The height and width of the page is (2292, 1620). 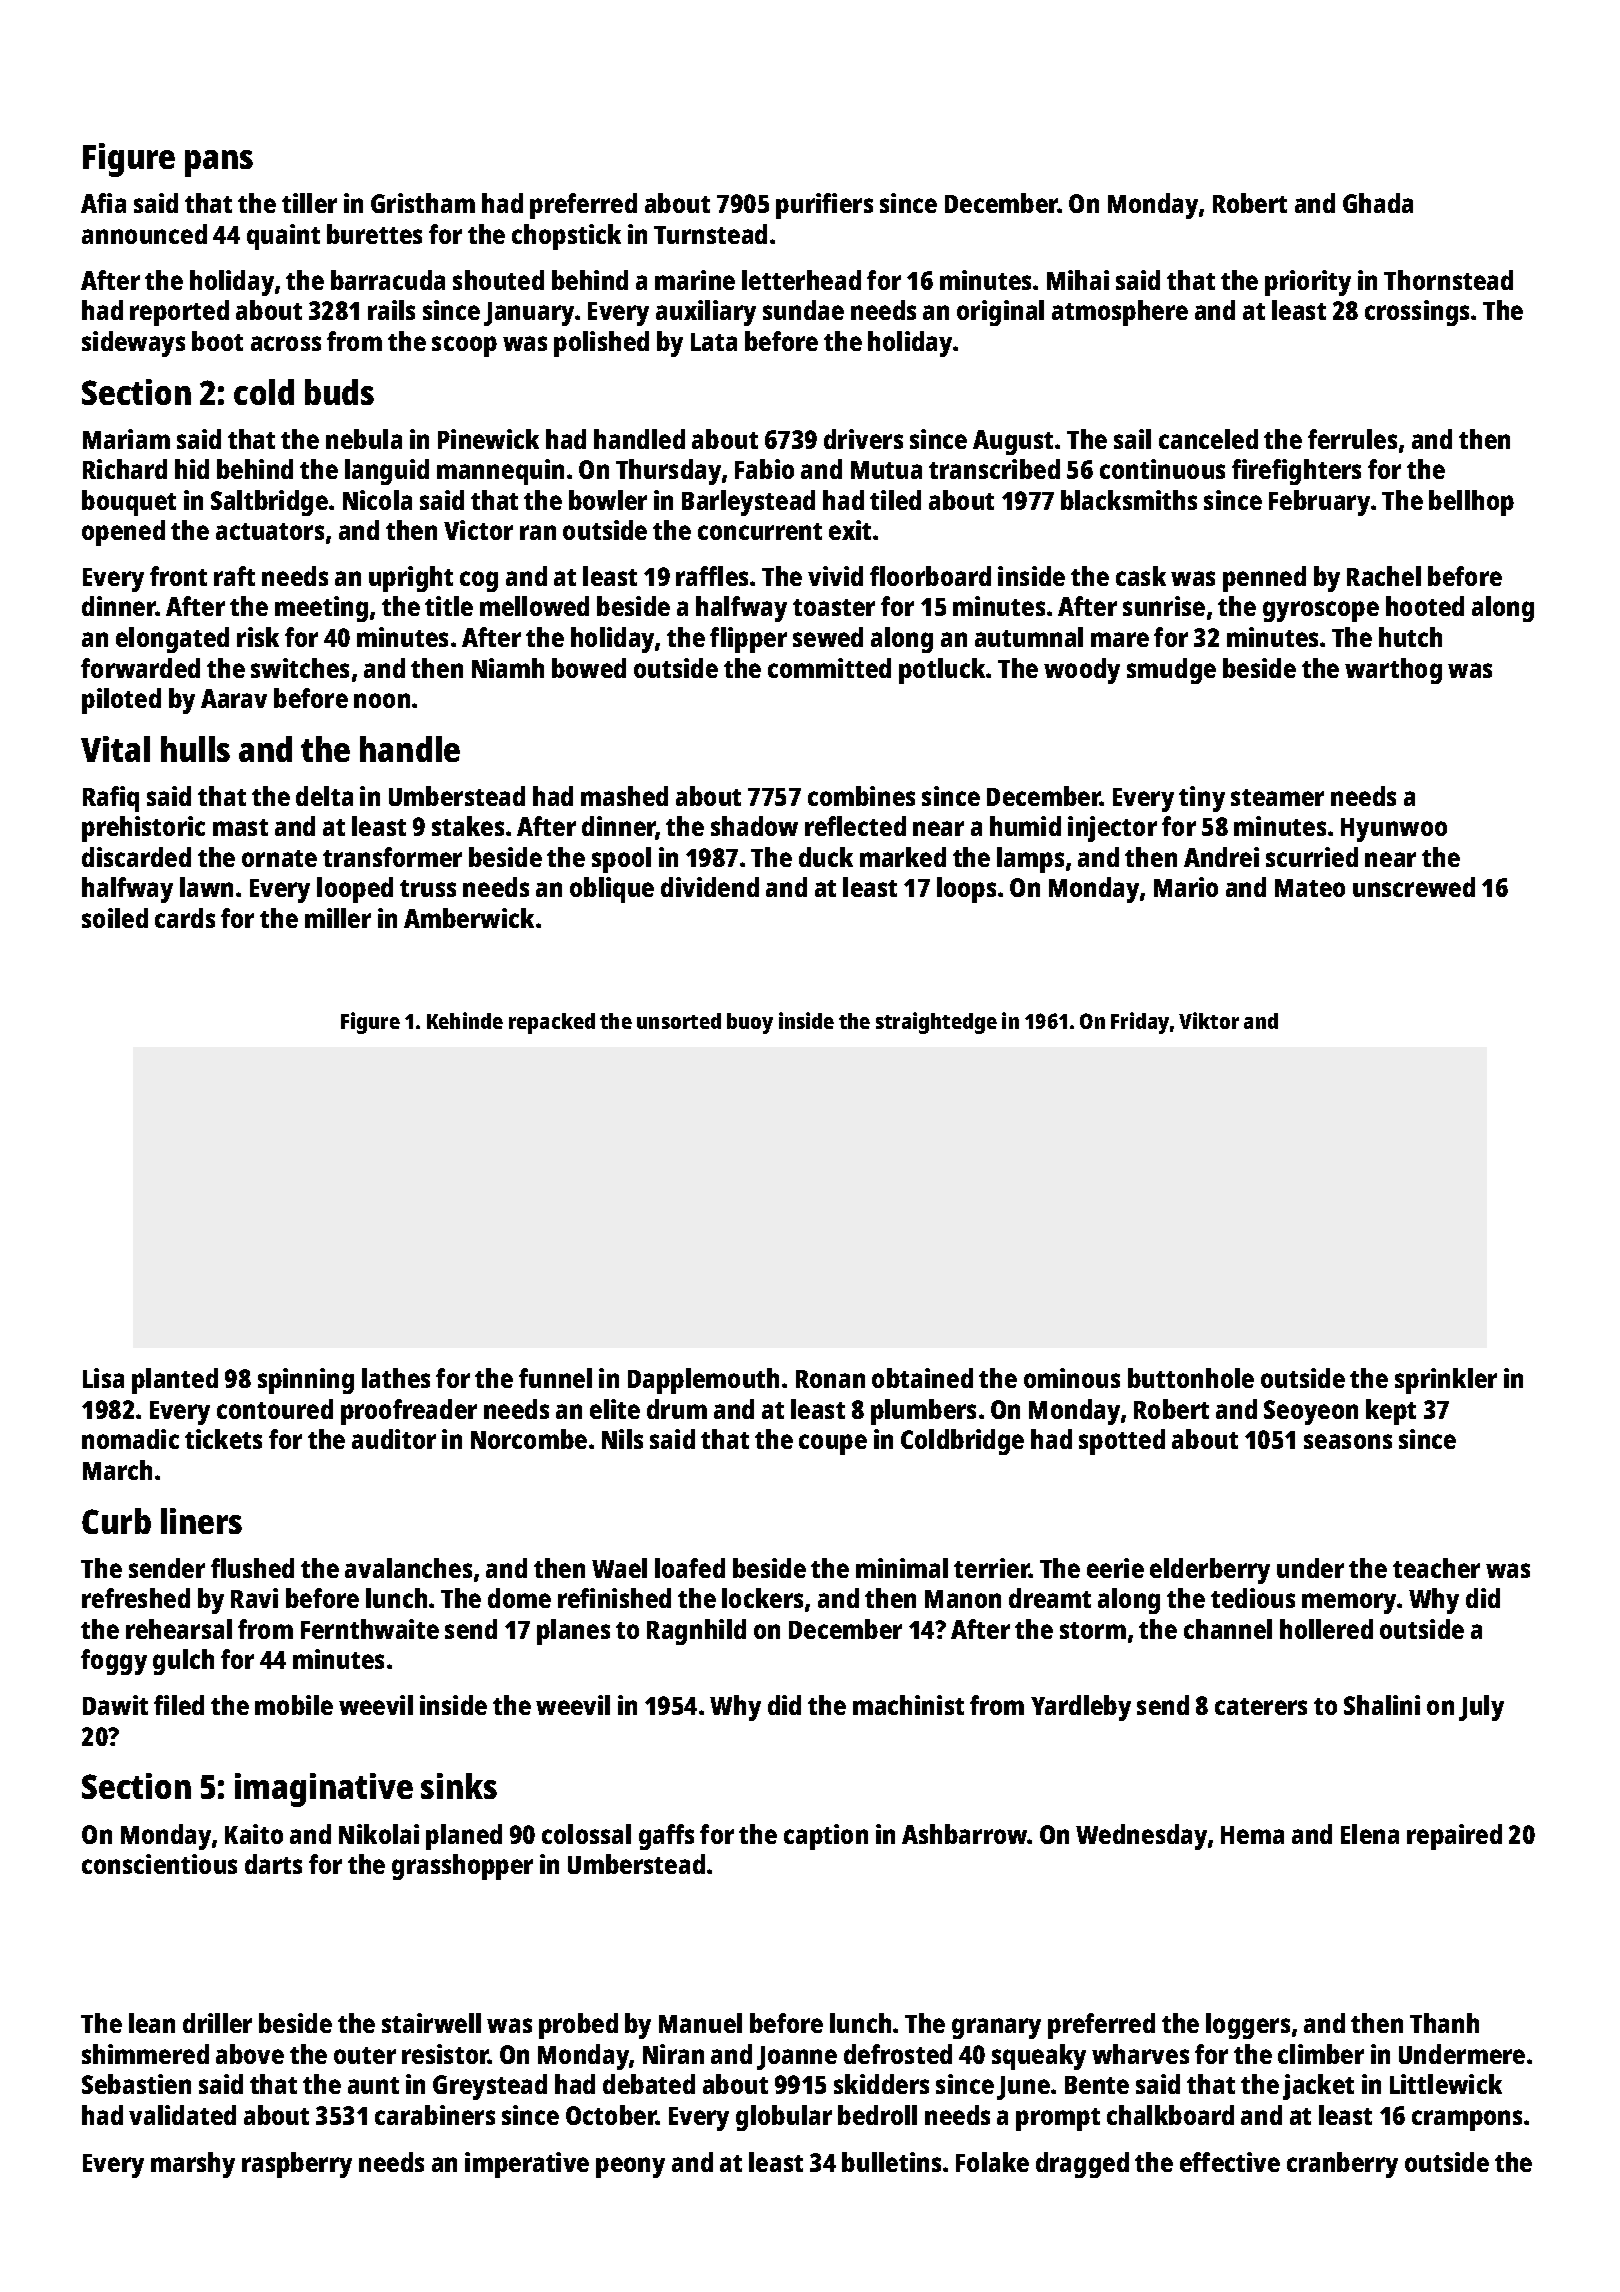 I want to click on darts, so click(x=273, y=1864).
